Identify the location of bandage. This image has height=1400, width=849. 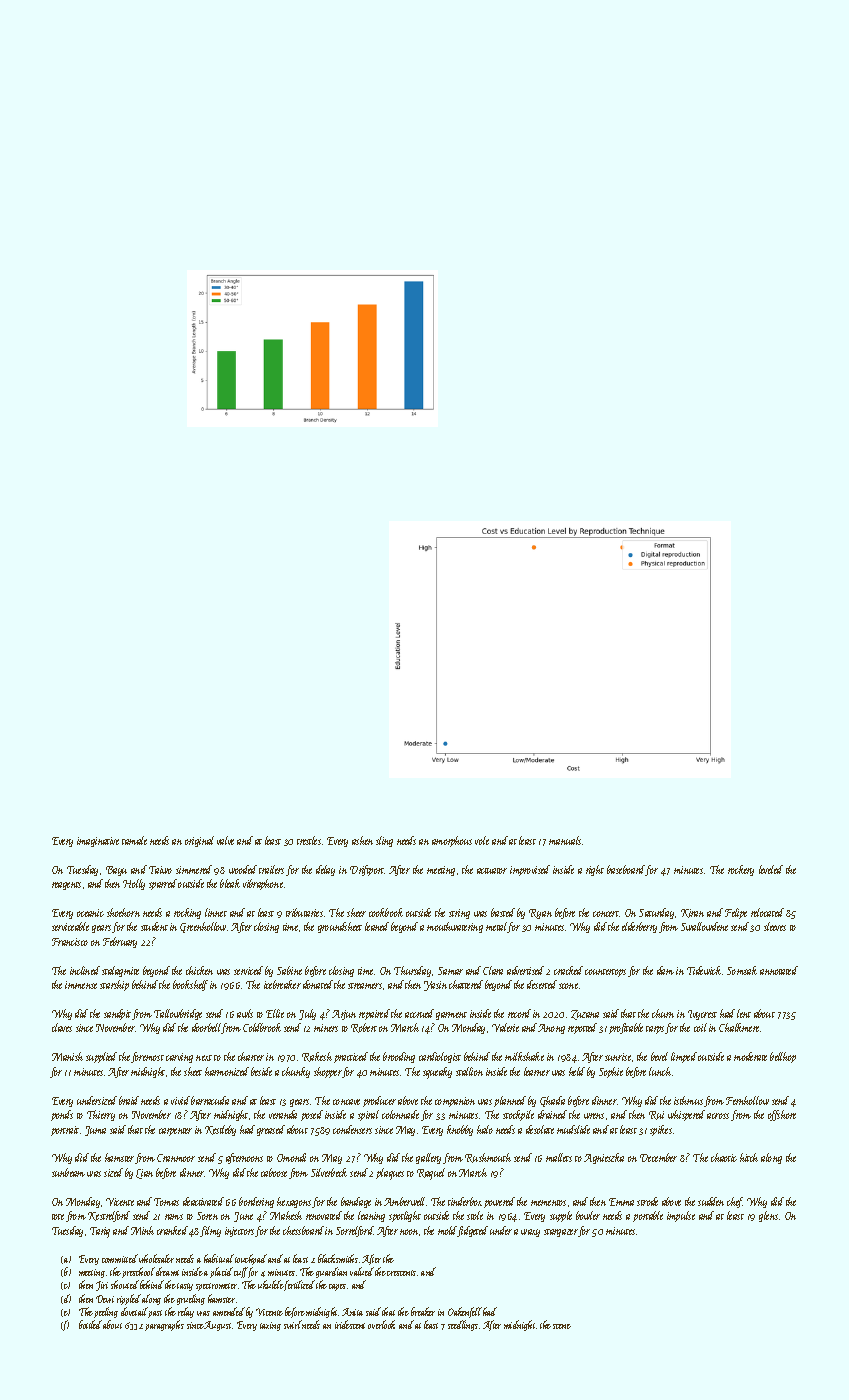
(356, 1202).
